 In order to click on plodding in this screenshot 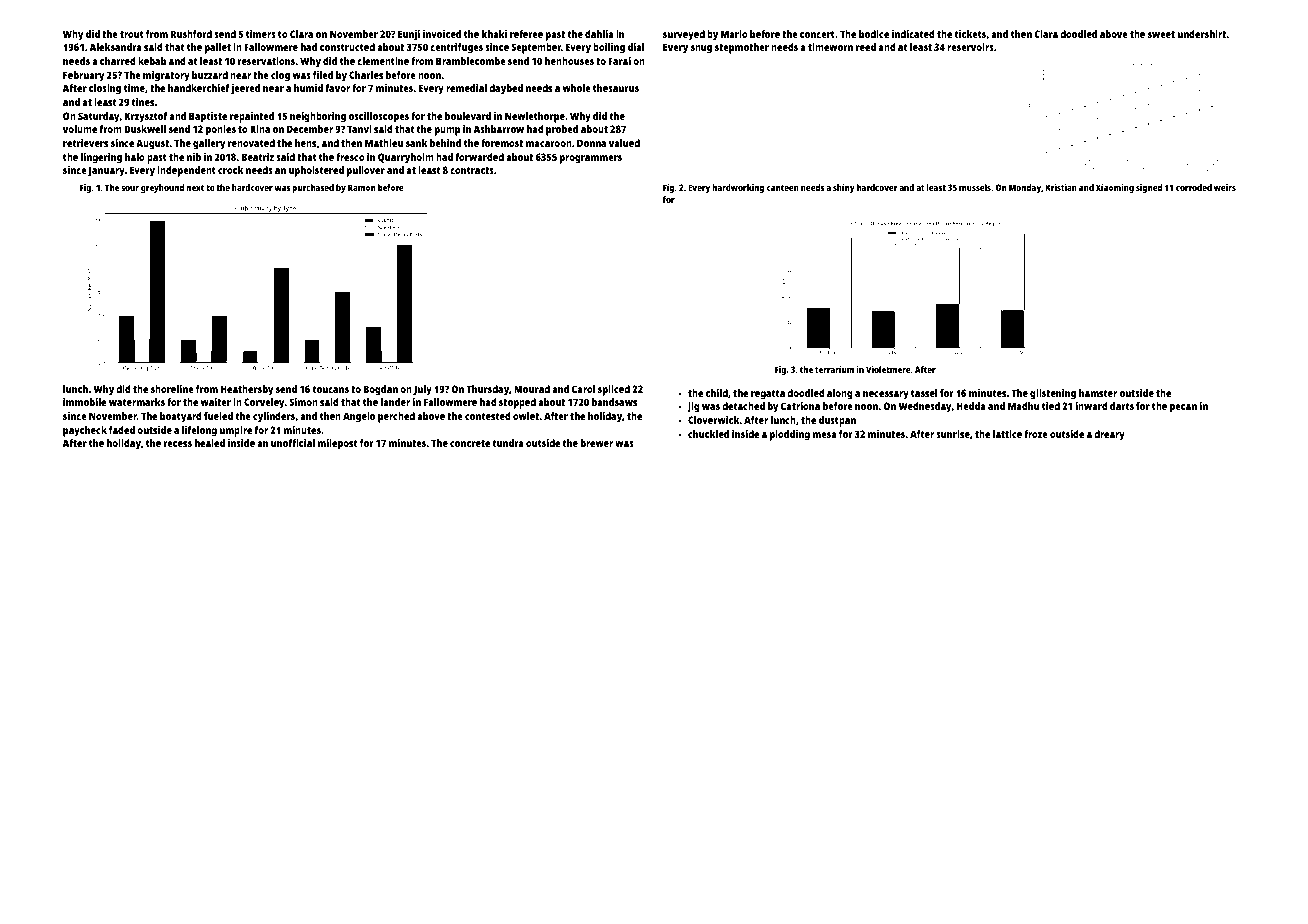, I will do `click(790, 435)`.
